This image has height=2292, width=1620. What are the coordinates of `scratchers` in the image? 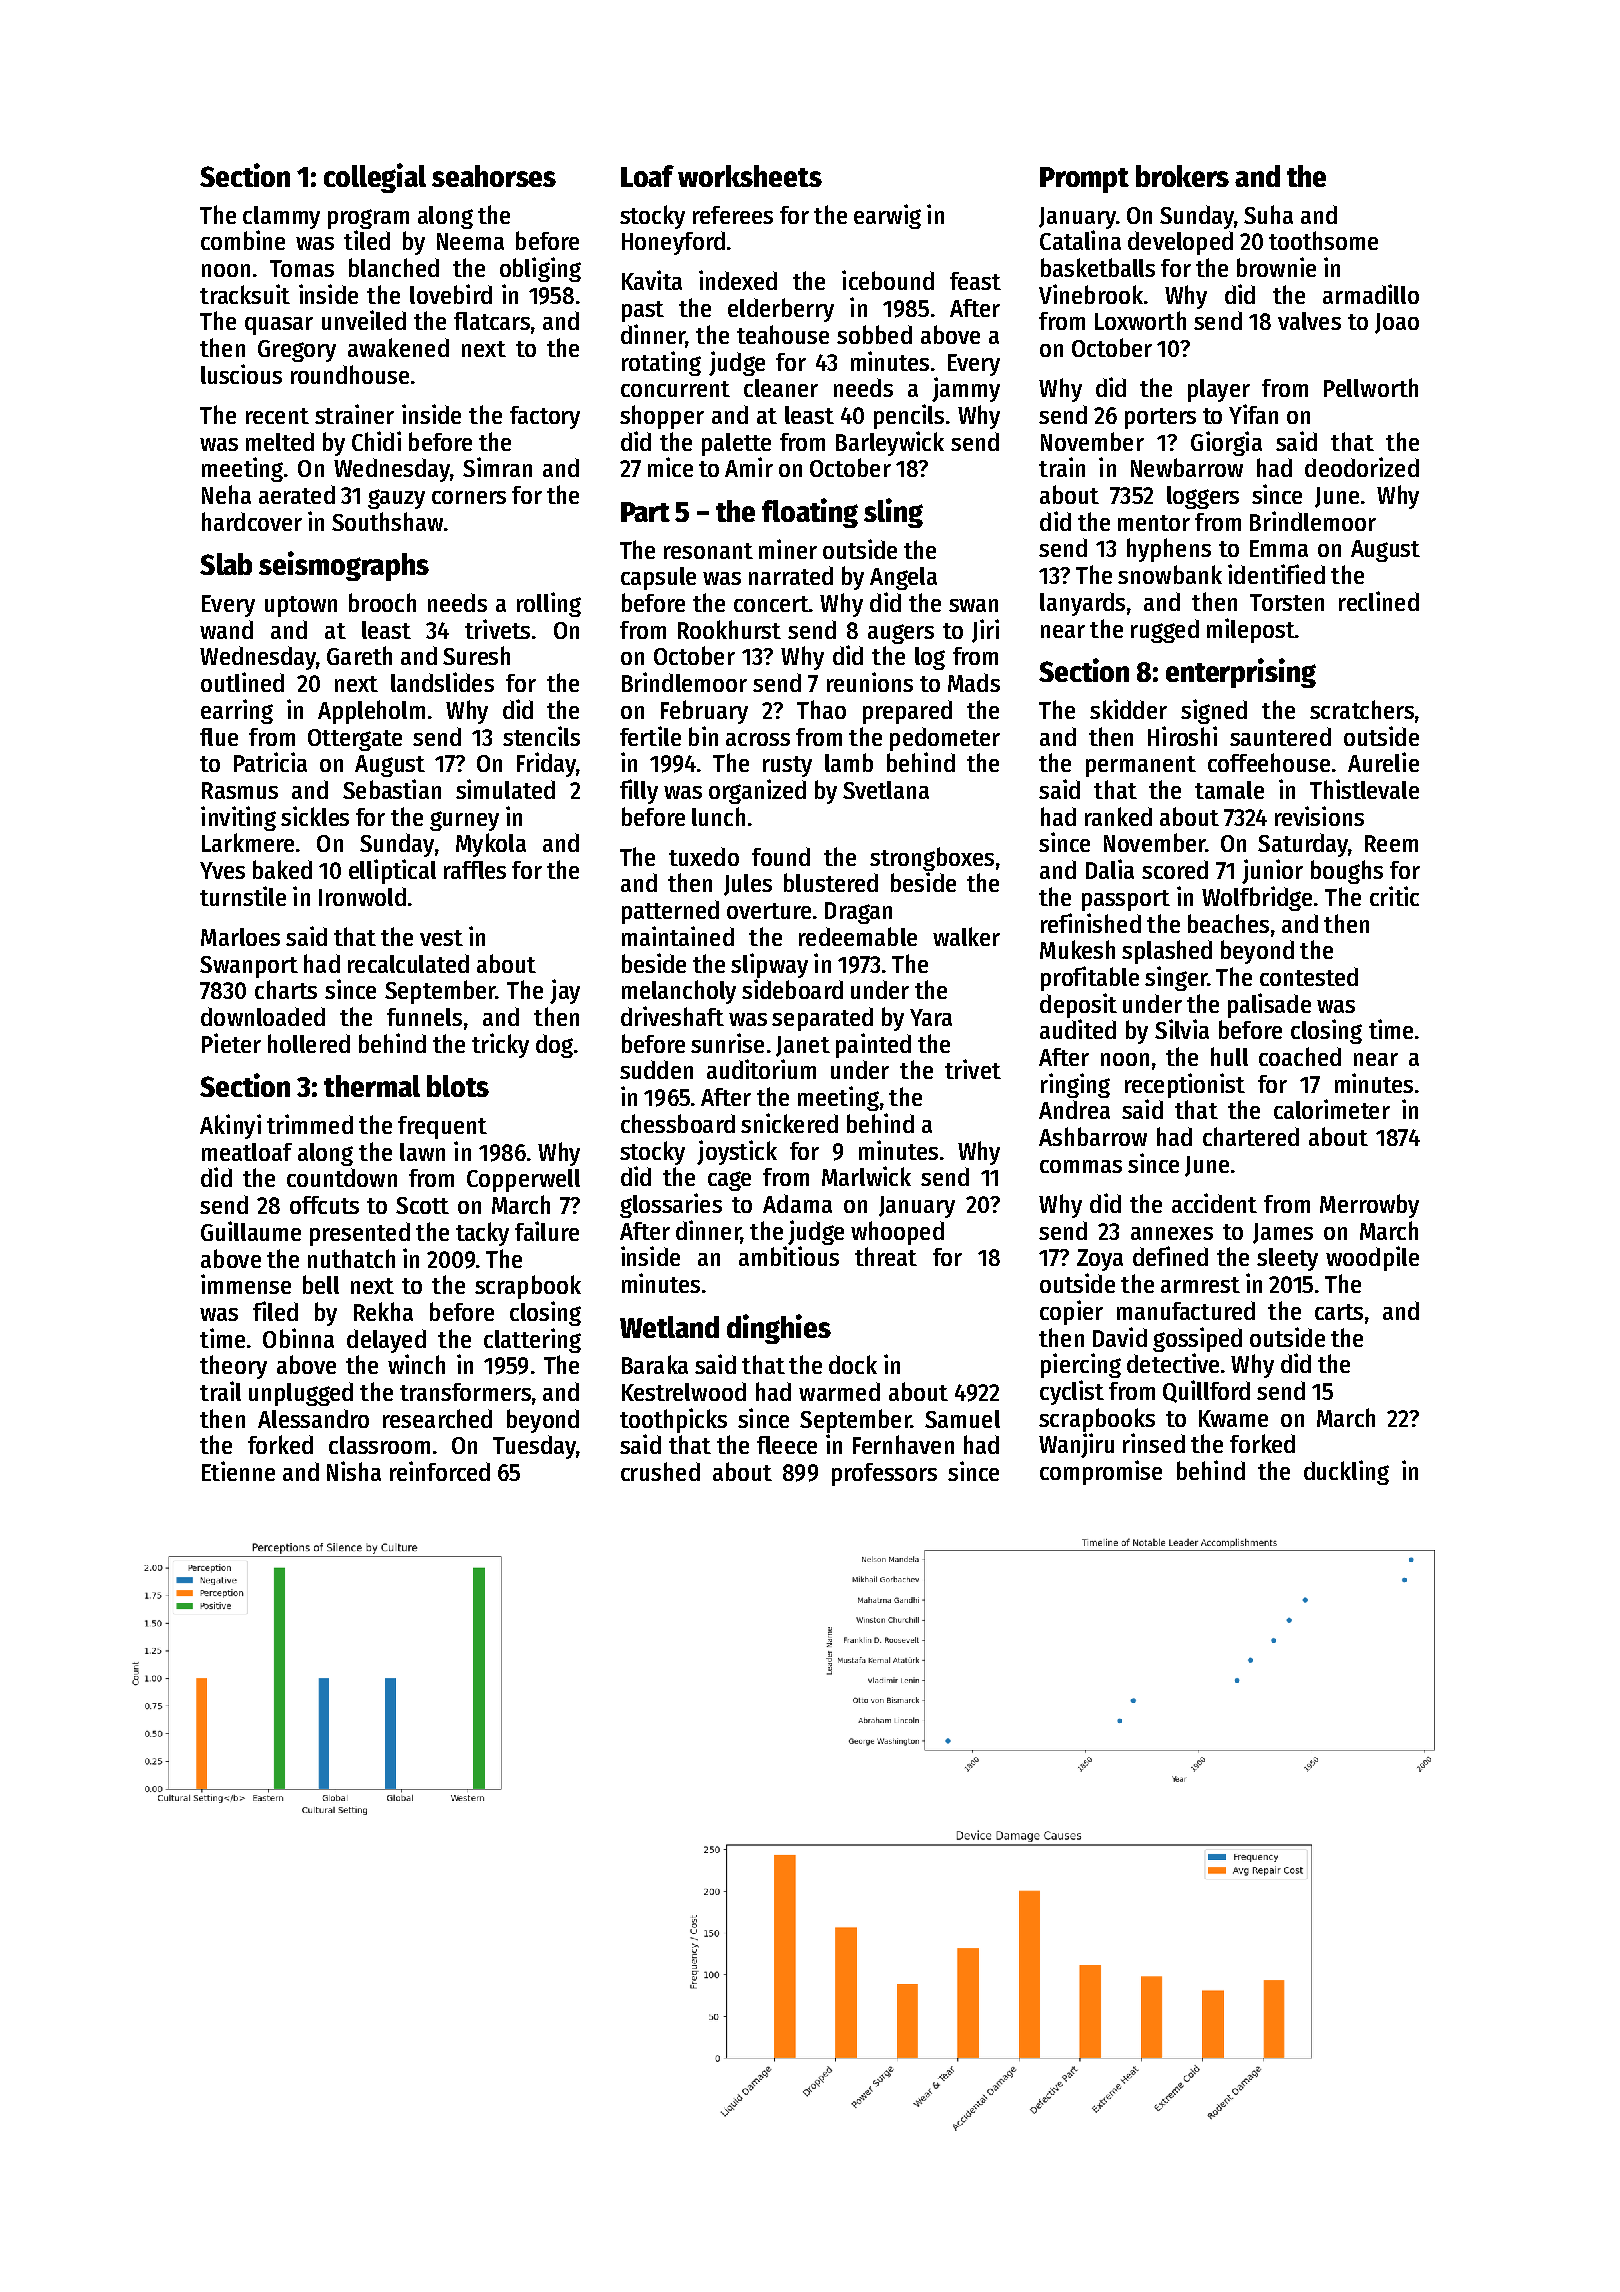 It's located at (1362, 709).
